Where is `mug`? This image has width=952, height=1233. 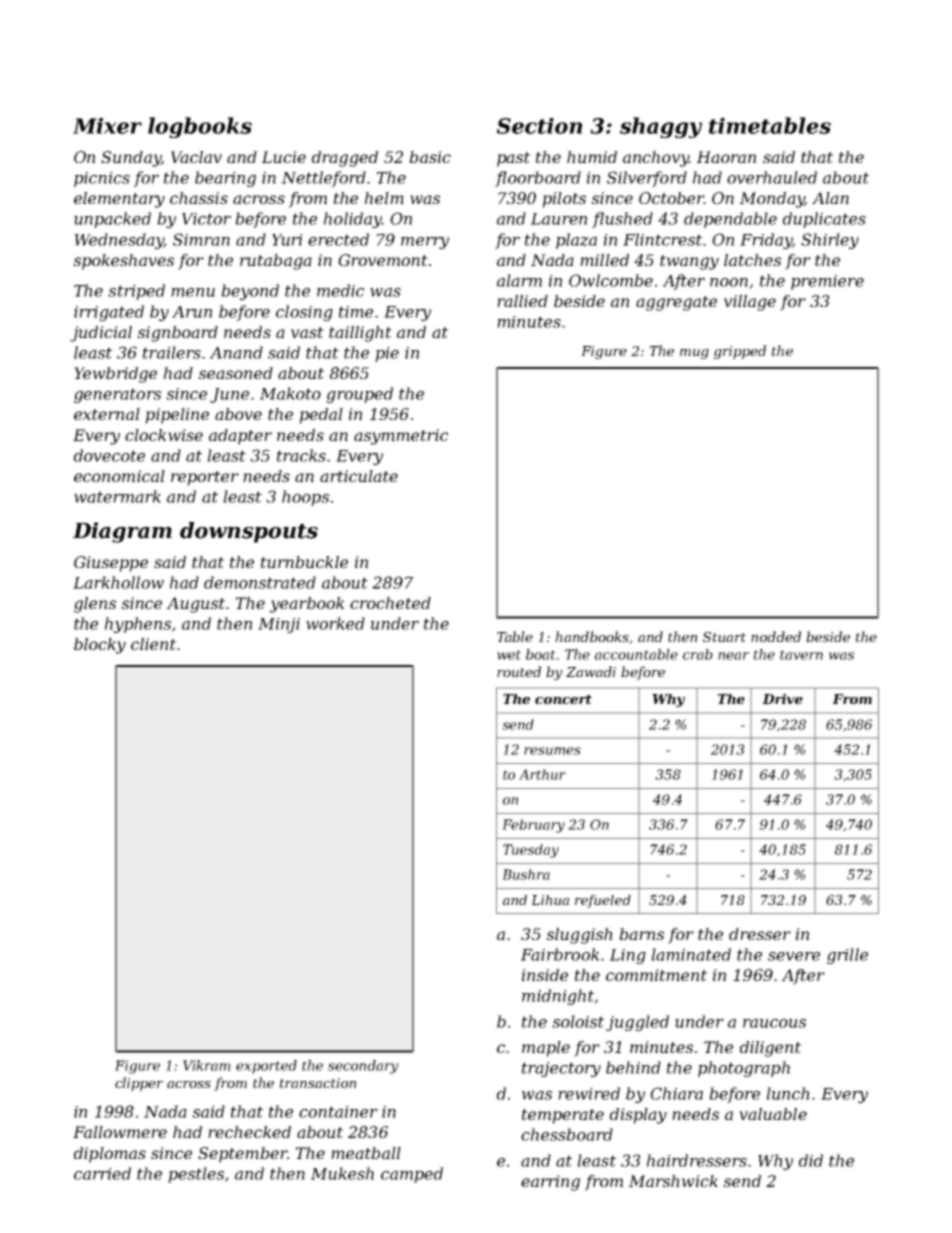 mug is located at coordinates (694, 354).
